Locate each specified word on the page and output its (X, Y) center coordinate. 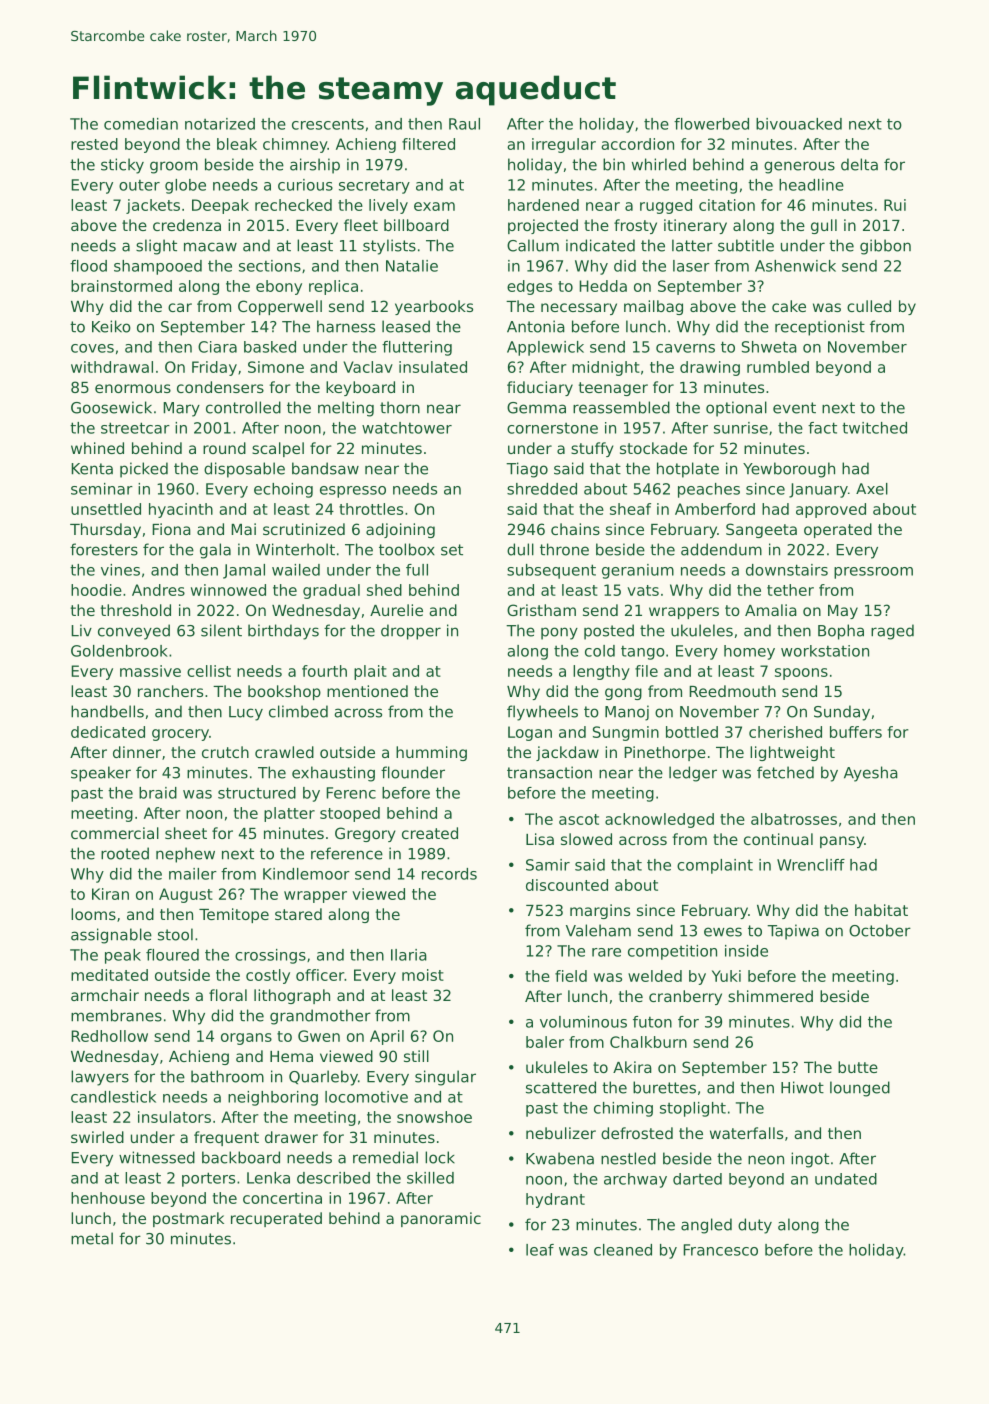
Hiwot (802, 1087)
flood (88, 266)
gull (824, 226)
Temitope (234, 915)
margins (600, 911)
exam (434, 206)
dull (520, 549)
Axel (872, 489)
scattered (561, 1087)
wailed (296, 570)
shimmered (770, 996)
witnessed (157, 1157)
